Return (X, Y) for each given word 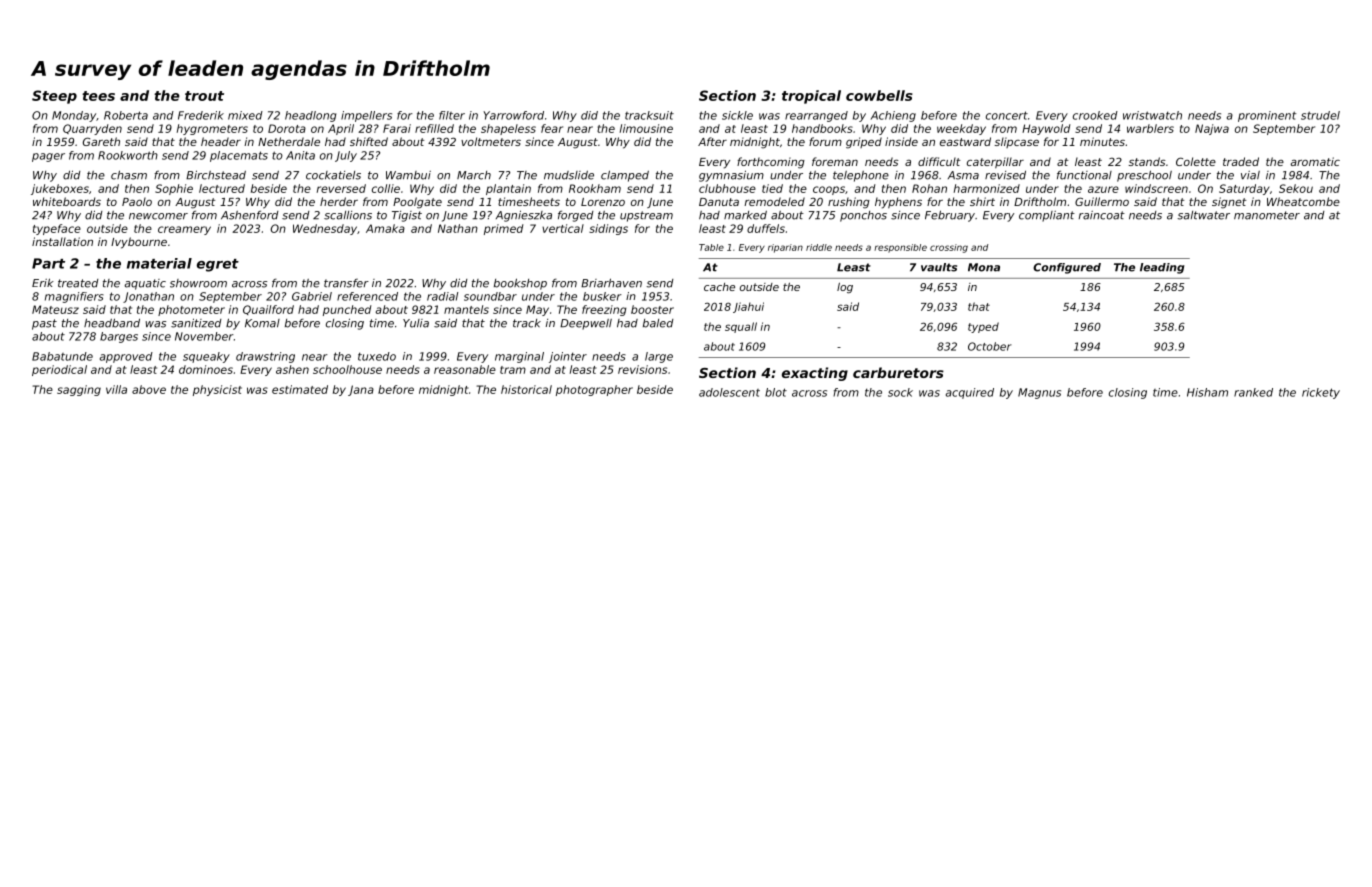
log (845, 288)
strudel (1320, 115)
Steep (54, 97)
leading (1162, 268)
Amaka (385, 228)
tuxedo (377, 356)
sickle (737, 115)
